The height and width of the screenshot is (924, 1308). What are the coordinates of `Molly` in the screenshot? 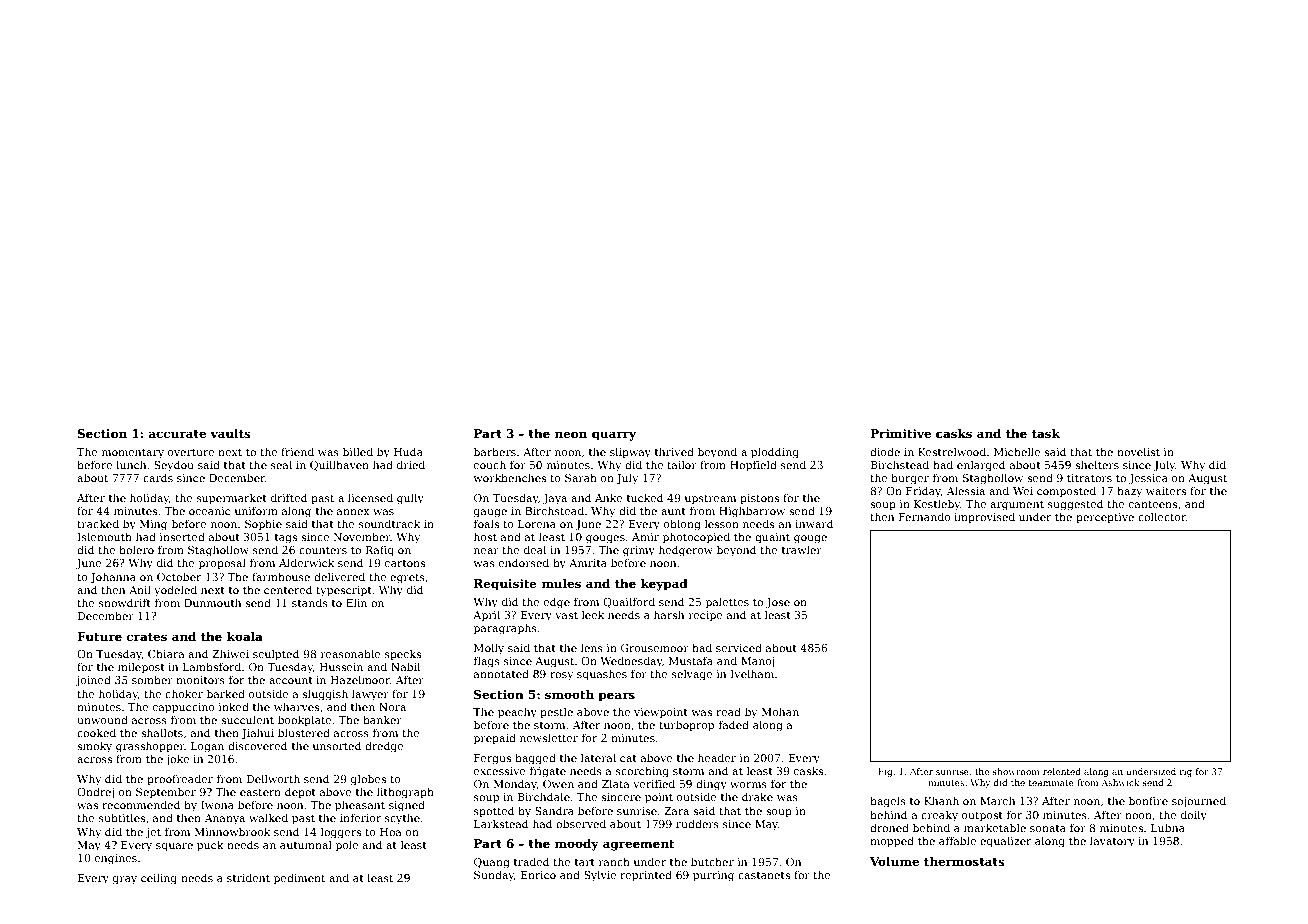 It's located at (489, 649).
